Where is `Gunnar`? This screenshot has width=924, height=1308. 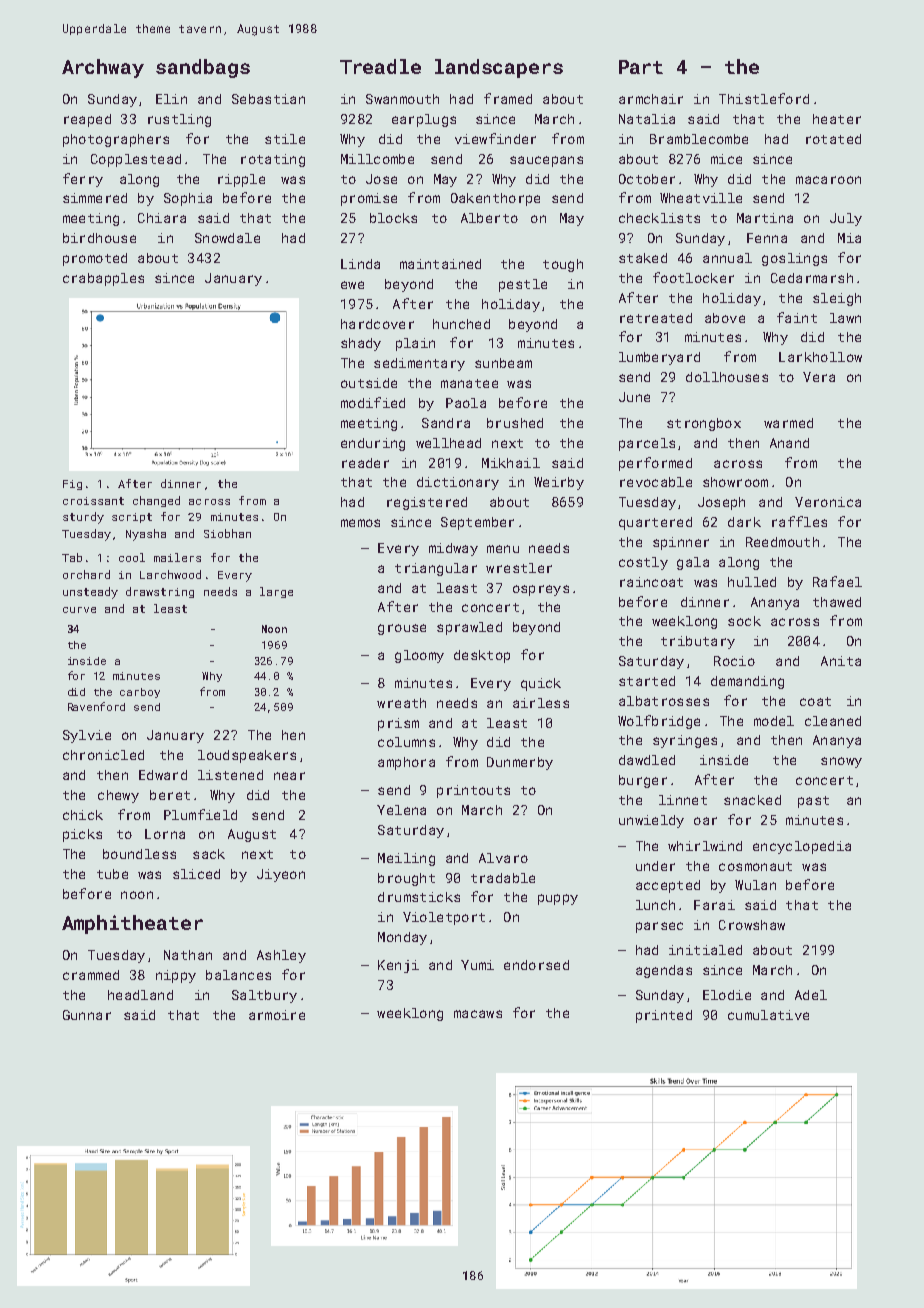 Gunnar is located at coordinates (87, 1015).
